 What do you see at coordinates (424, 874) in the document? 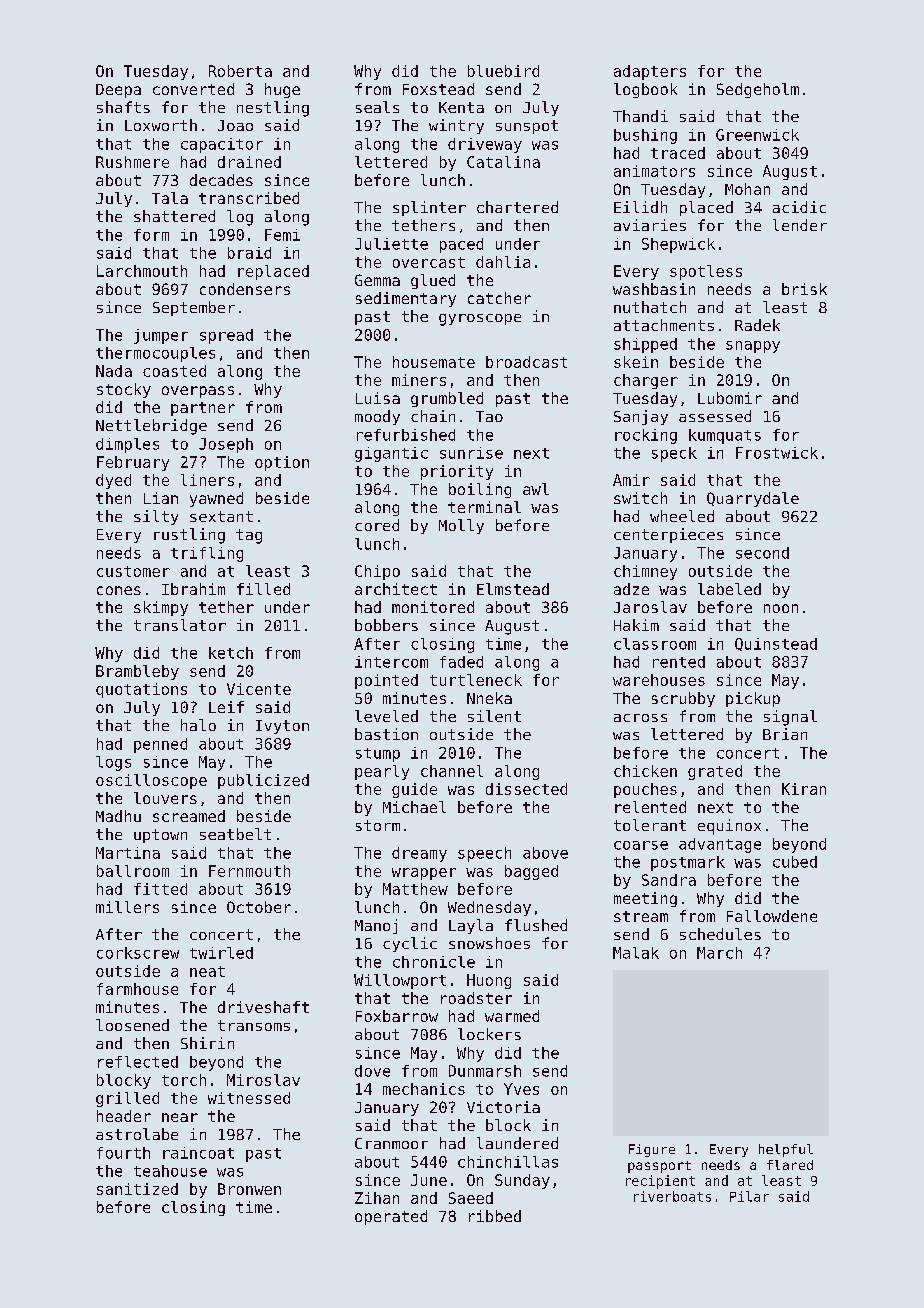
I see `wrapper` at bounding box center [424, 874].
